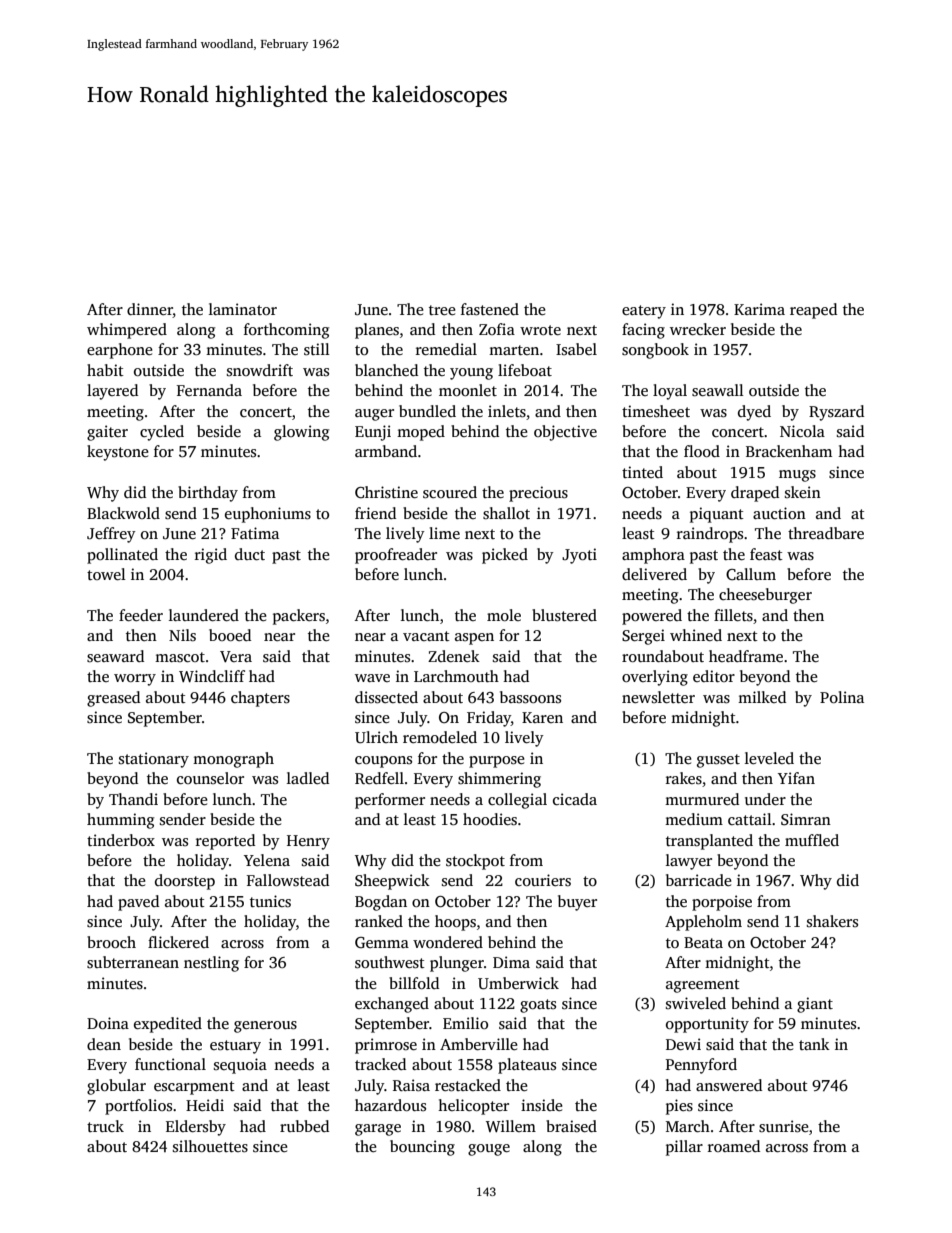 The image size is (952, 1233). I want to click on Yifan, so click(796, 778).
